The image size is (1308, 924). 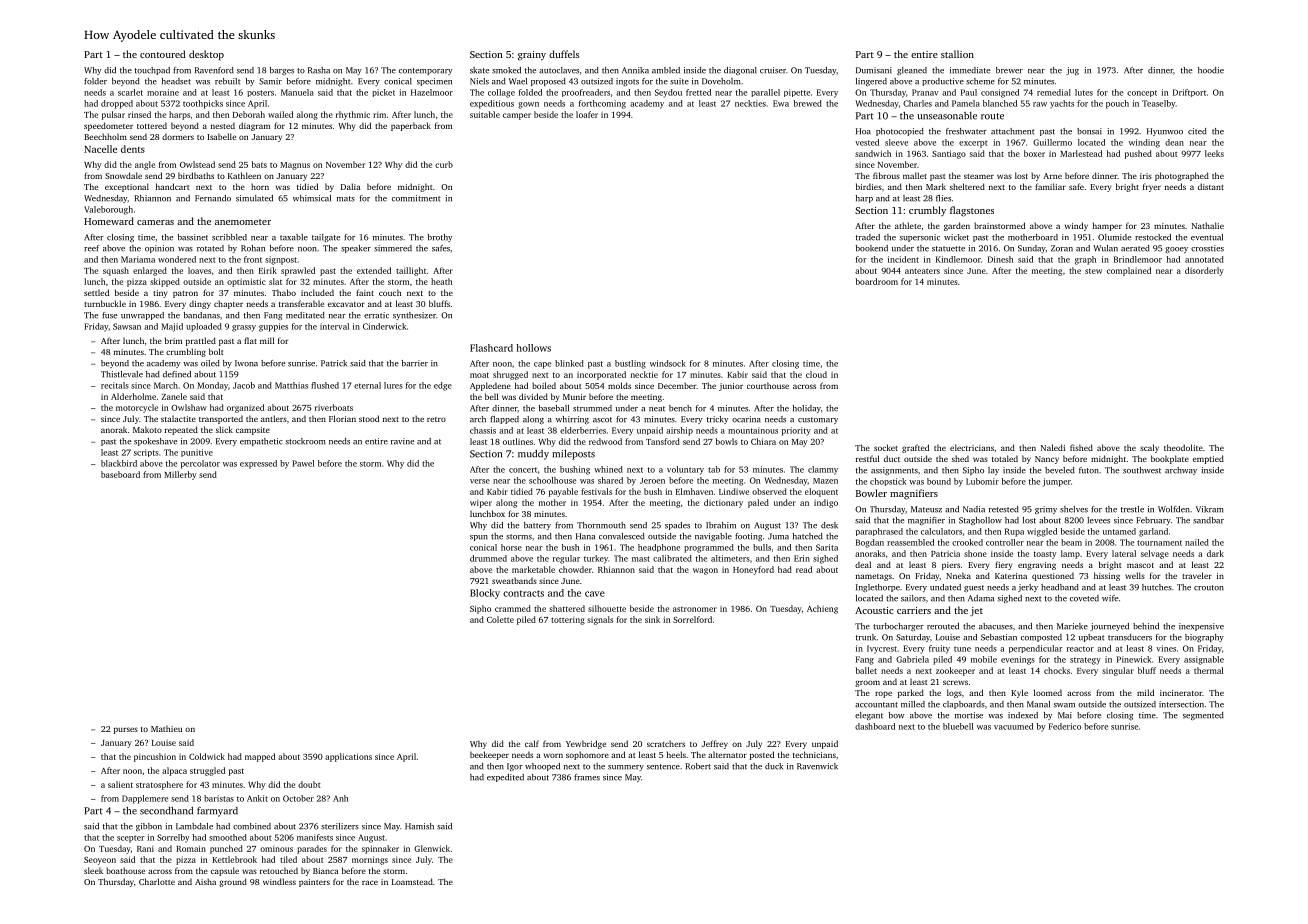 What do you see at coordinates (1060, 587) in the screenshot?
I see `headband` at bounding box center [1060, 587].
